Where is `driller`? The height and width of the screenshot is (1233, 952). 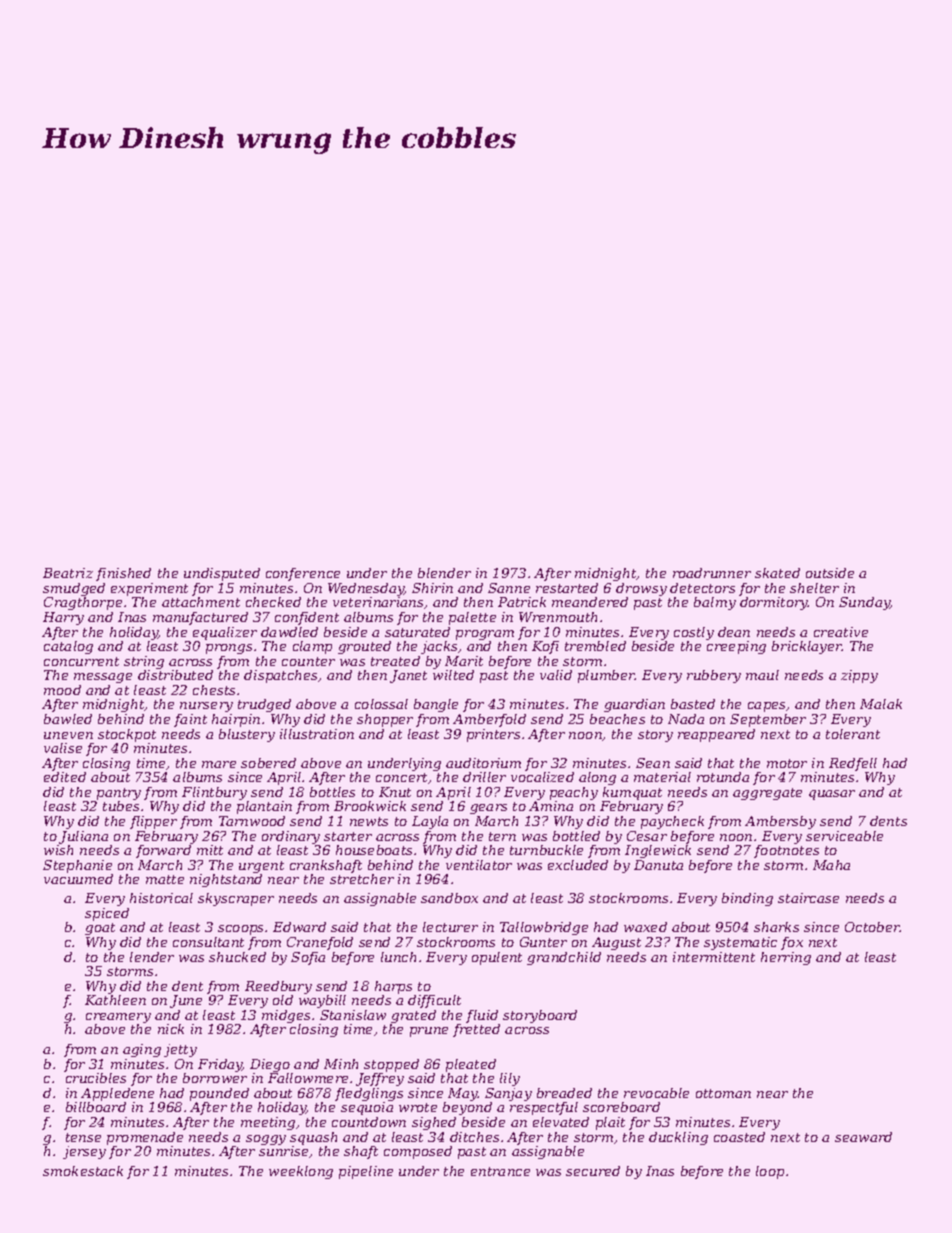 driller is located at coordinates (484, 777).
